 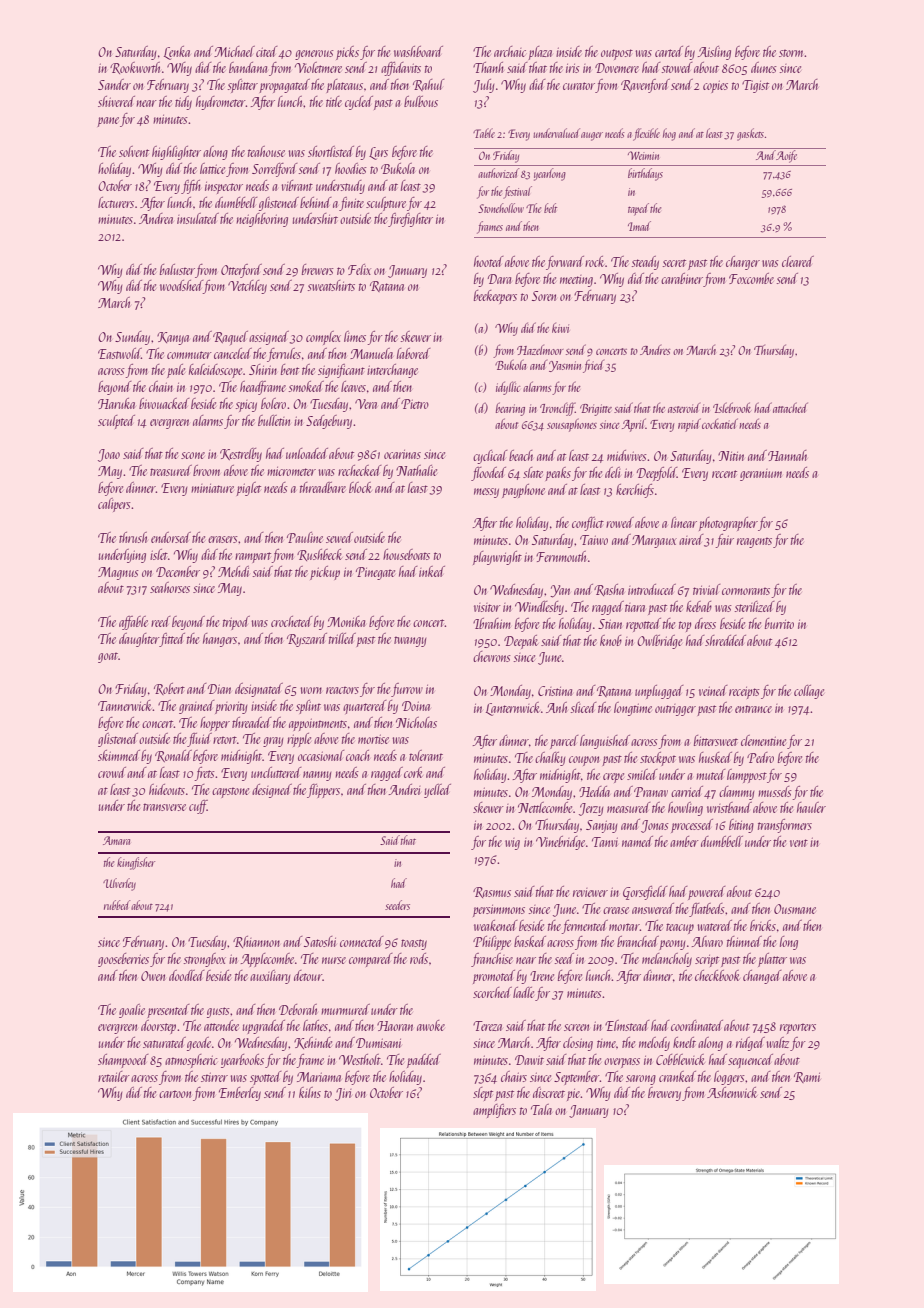 What do you see at coordinates (795, 909) in the page?
I see `Ousmane` at bounding box center [795, 909].
